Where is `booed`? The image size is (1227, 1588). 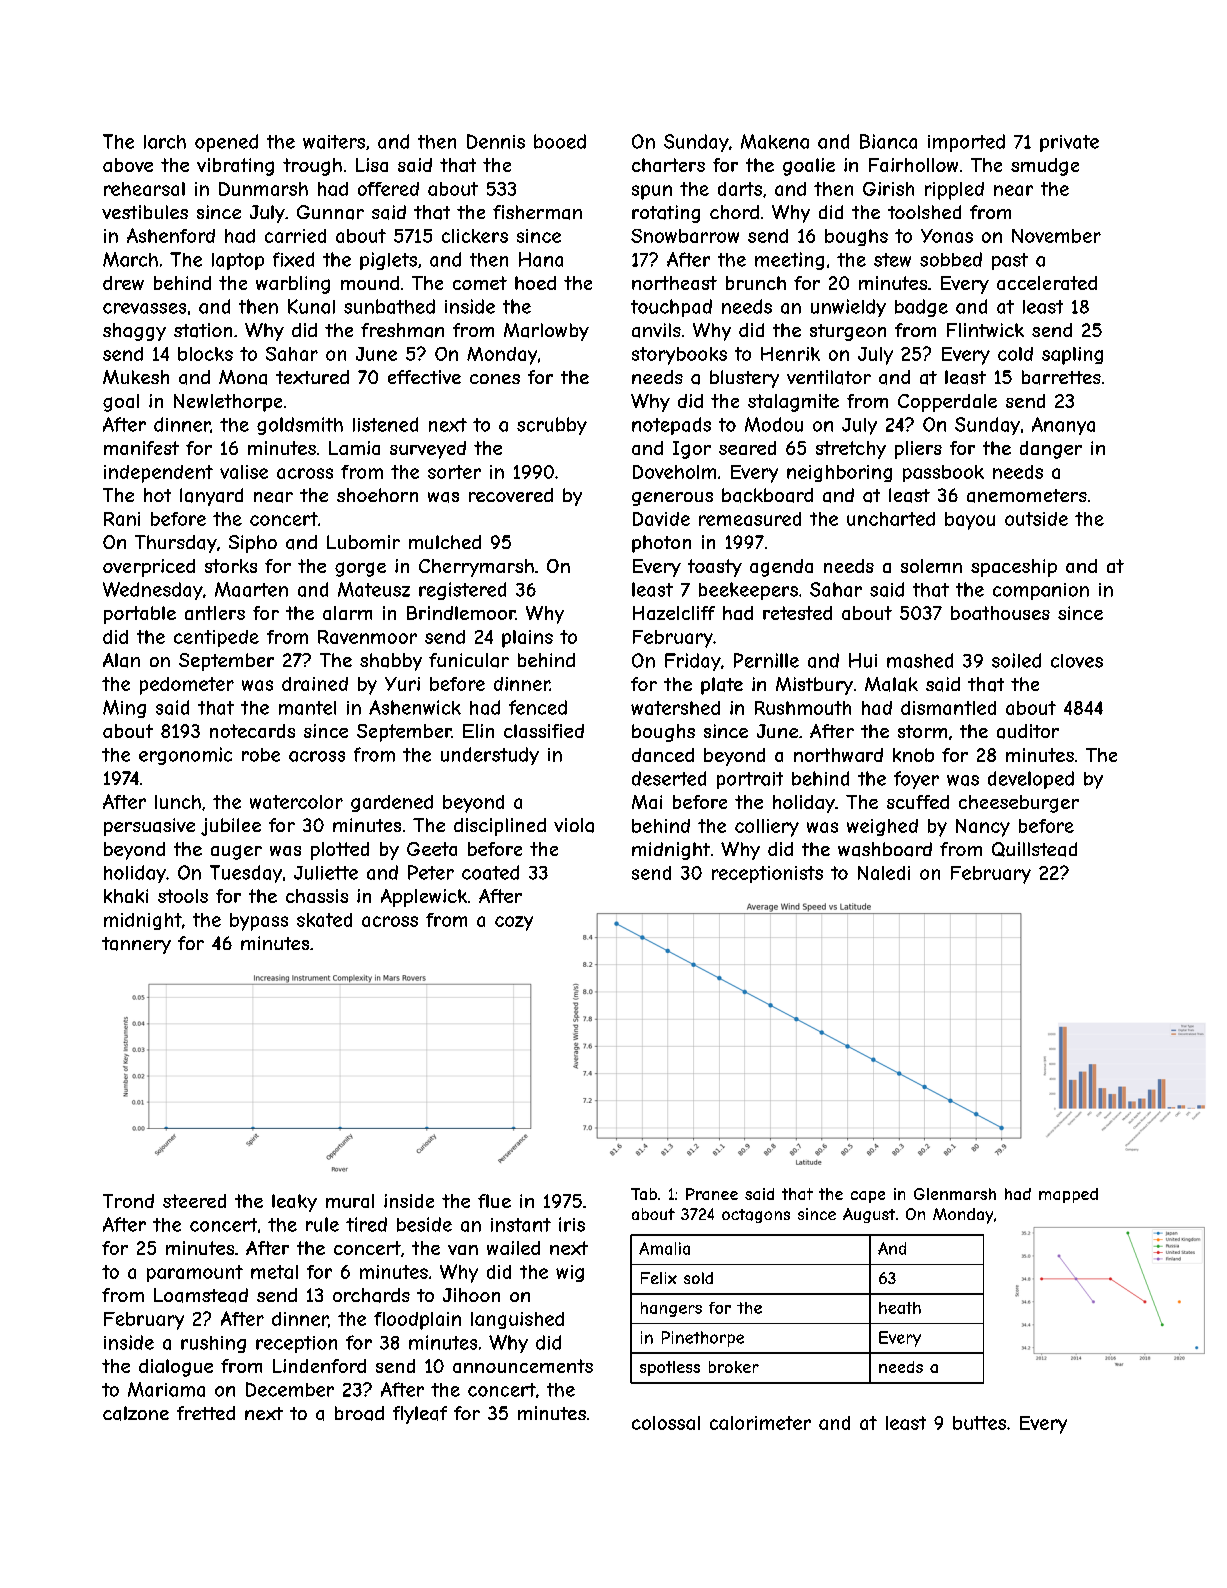 booed is located at coordinates (560, 141).
